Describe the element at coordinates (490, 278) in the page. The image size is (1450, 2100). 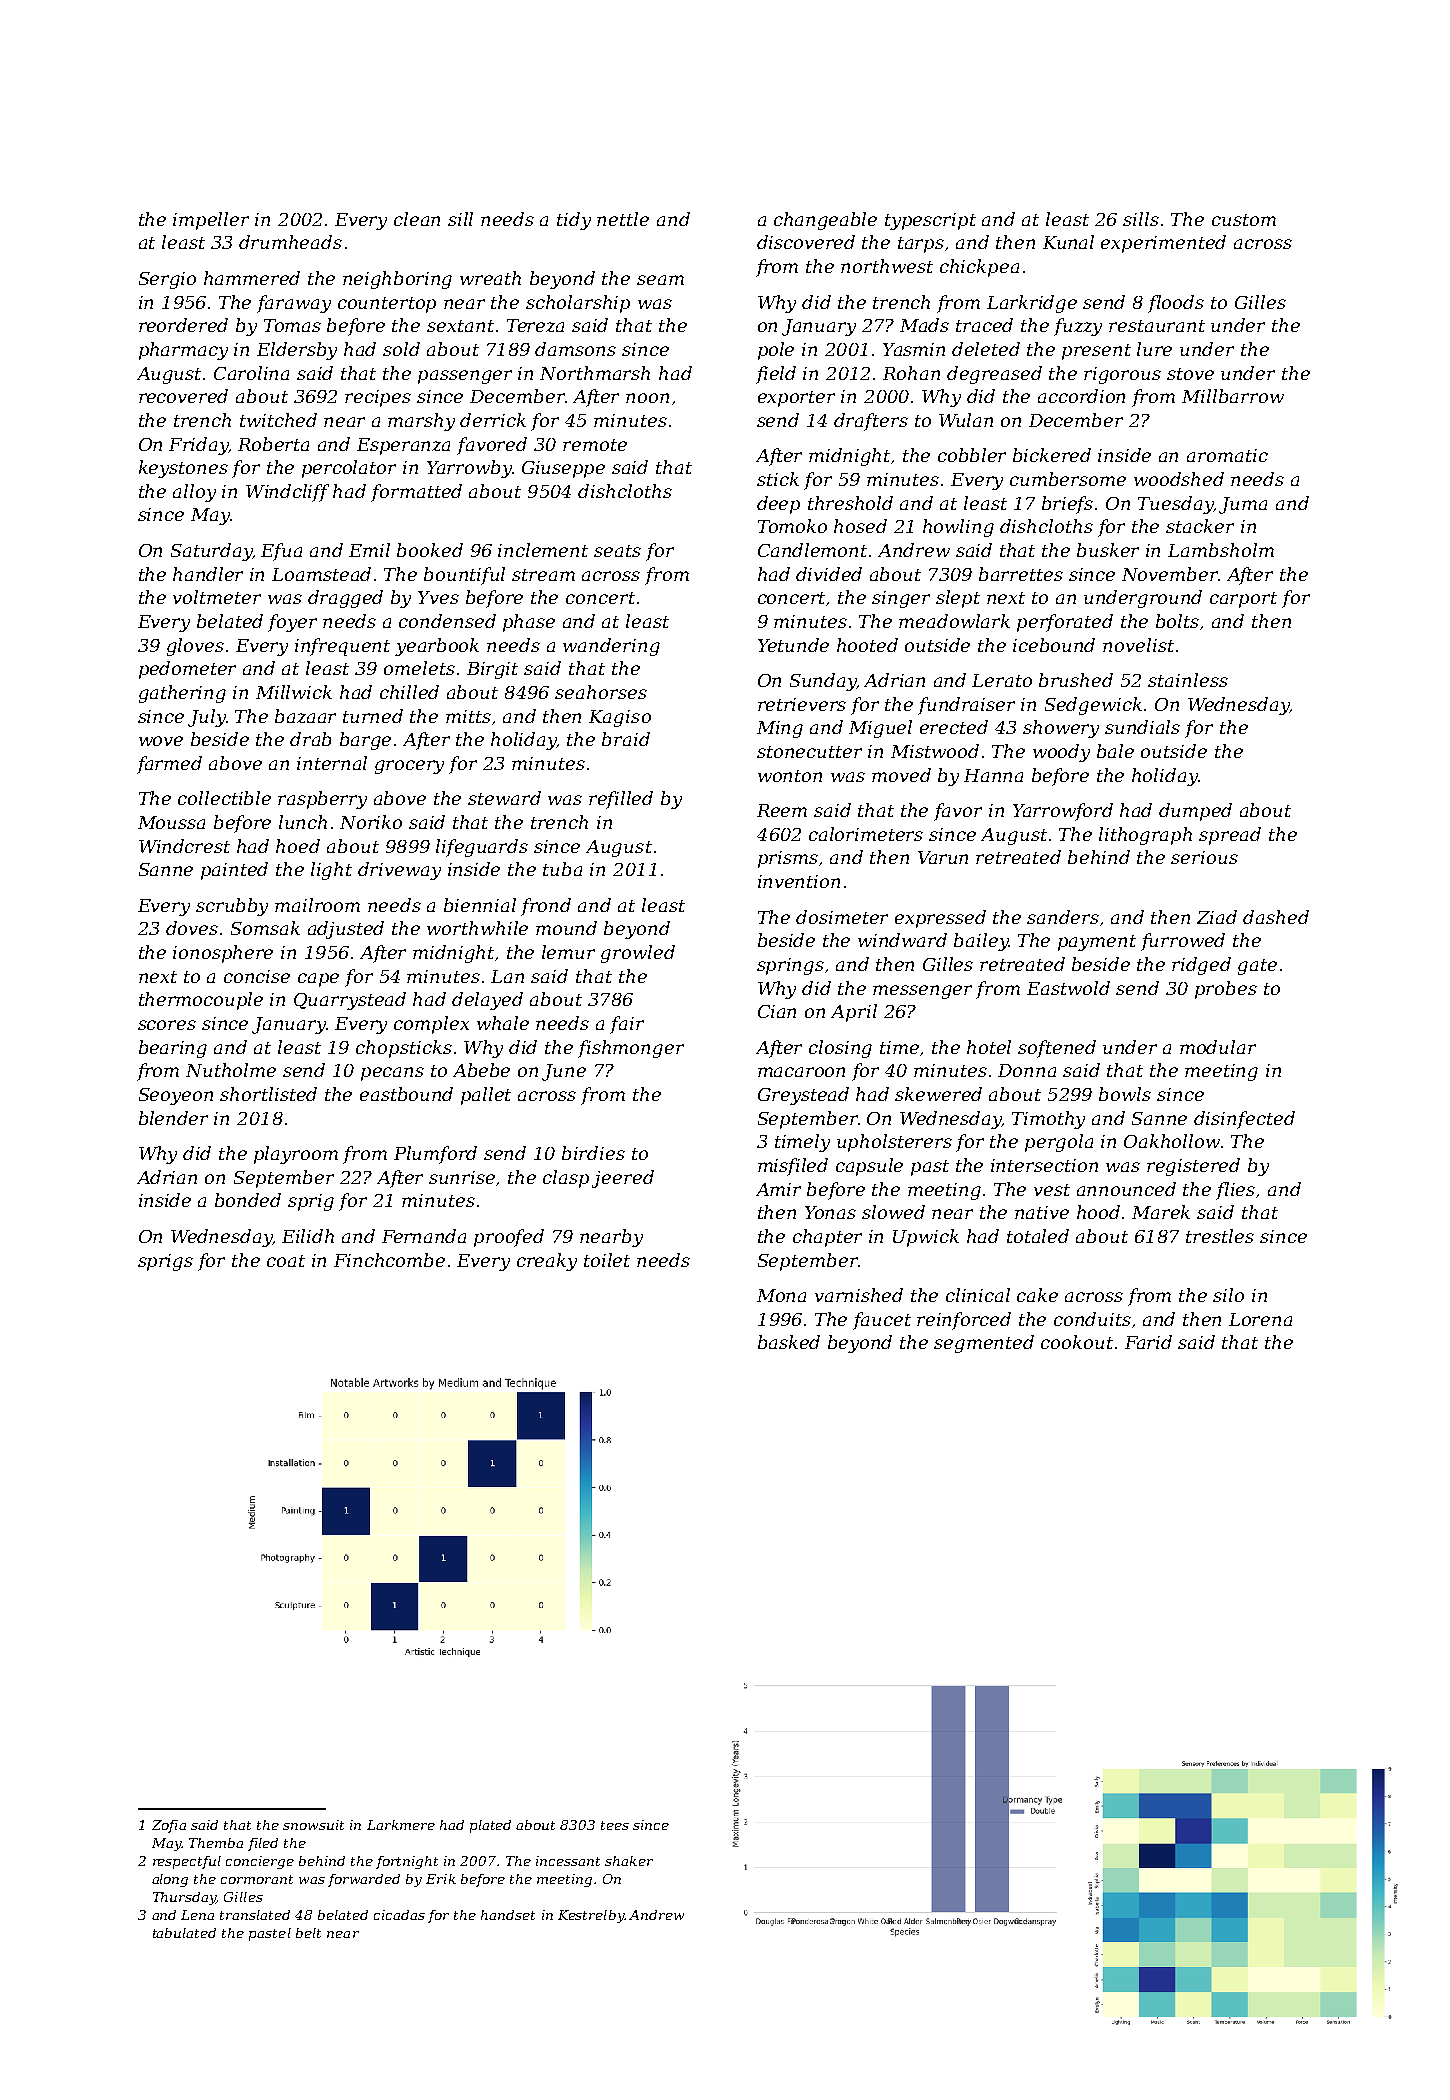
I see `wreath` at that location.
